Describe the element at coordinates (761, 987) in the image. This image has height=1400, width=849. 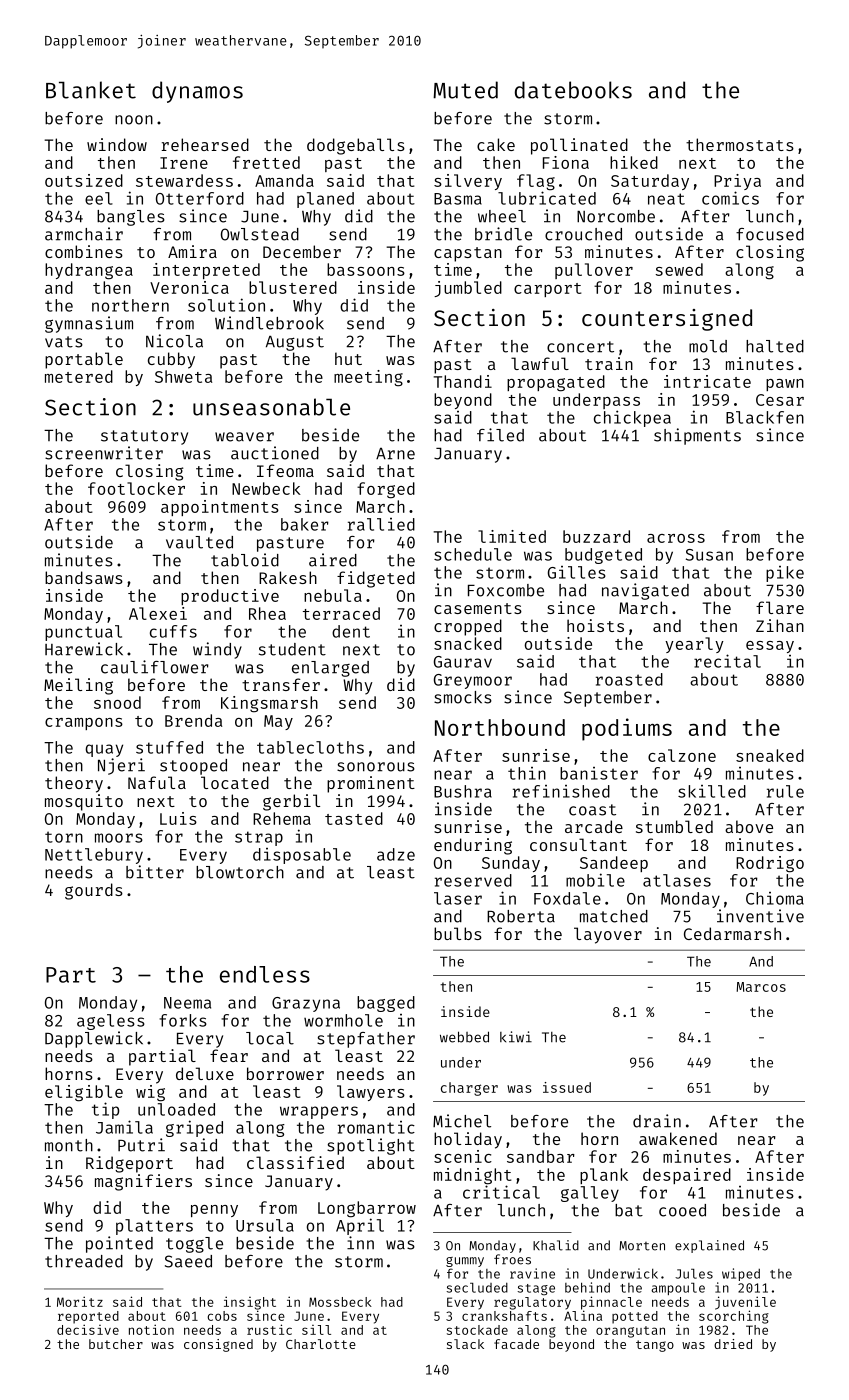
I see `Marcos` at that location.
